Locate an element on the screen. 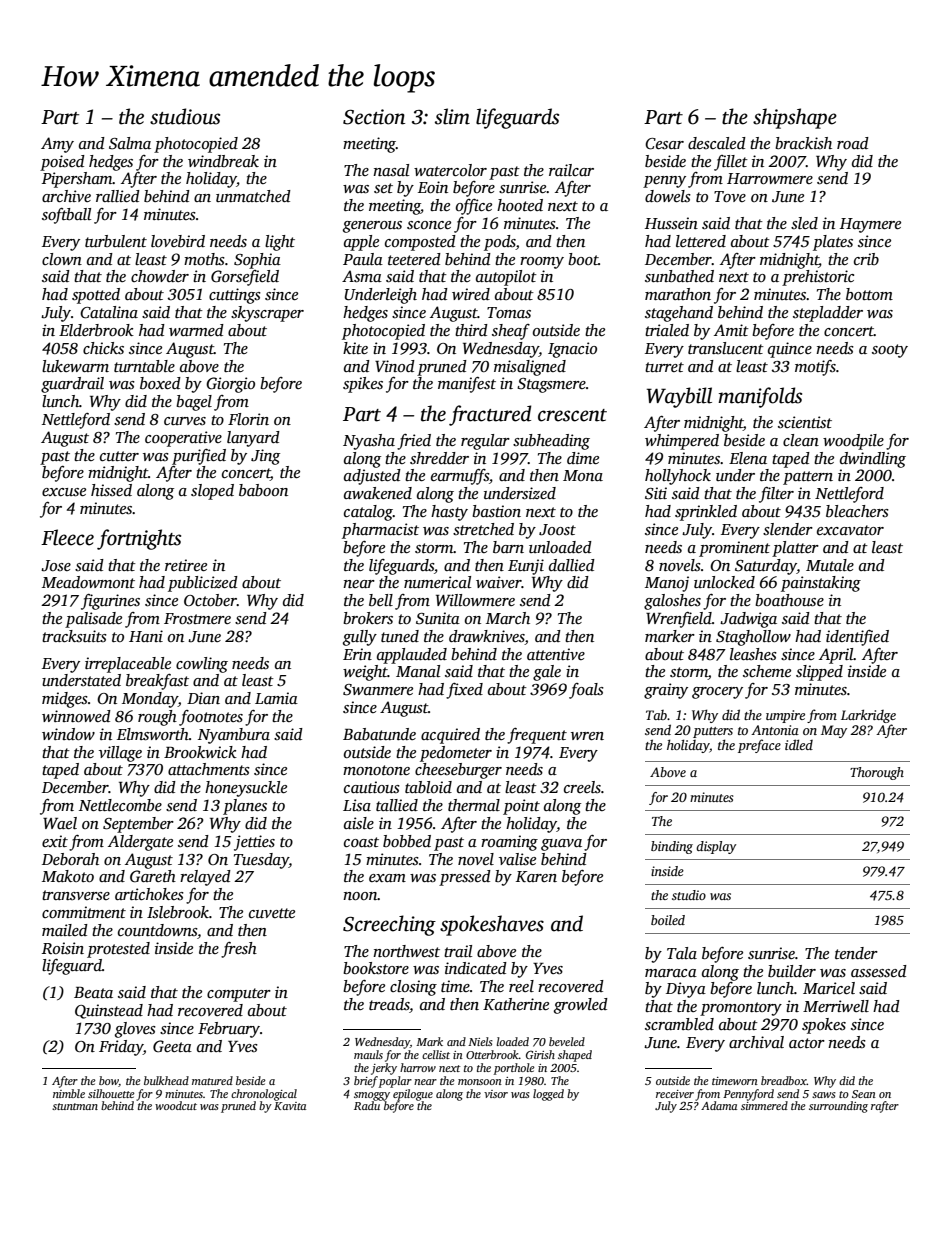 Image resolution: width=952 pixels, height=1233 pixels. shipshape is located at coordinates (795, 118).
